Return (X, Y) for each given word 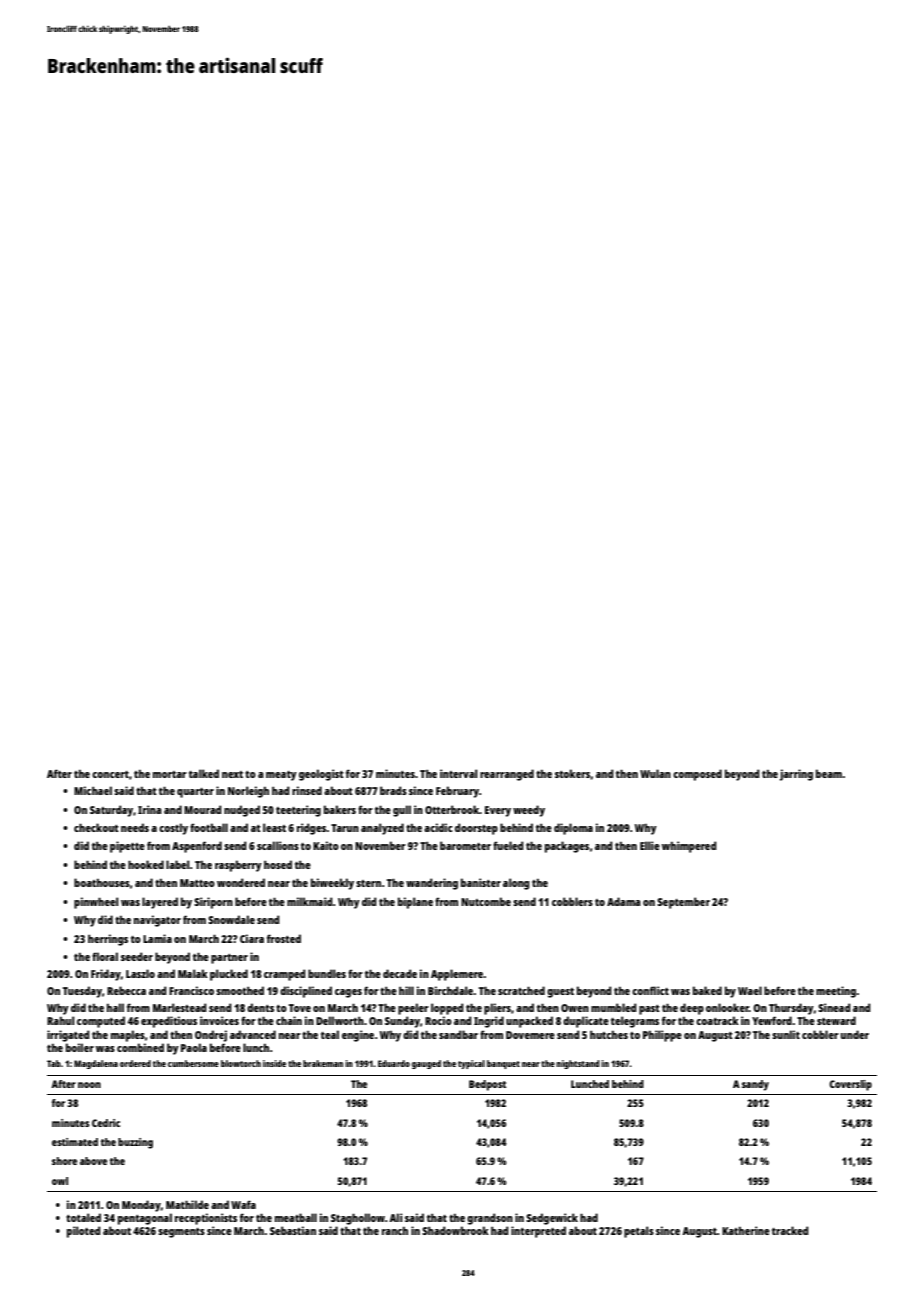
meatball (296, 1217)
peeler (413, 1009)
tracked (790, 1230)
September (683, 903)
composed (697, 775)
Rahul (60, 1020)
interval (458, 773)
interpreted (538, 1232)
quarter (195, 793)
